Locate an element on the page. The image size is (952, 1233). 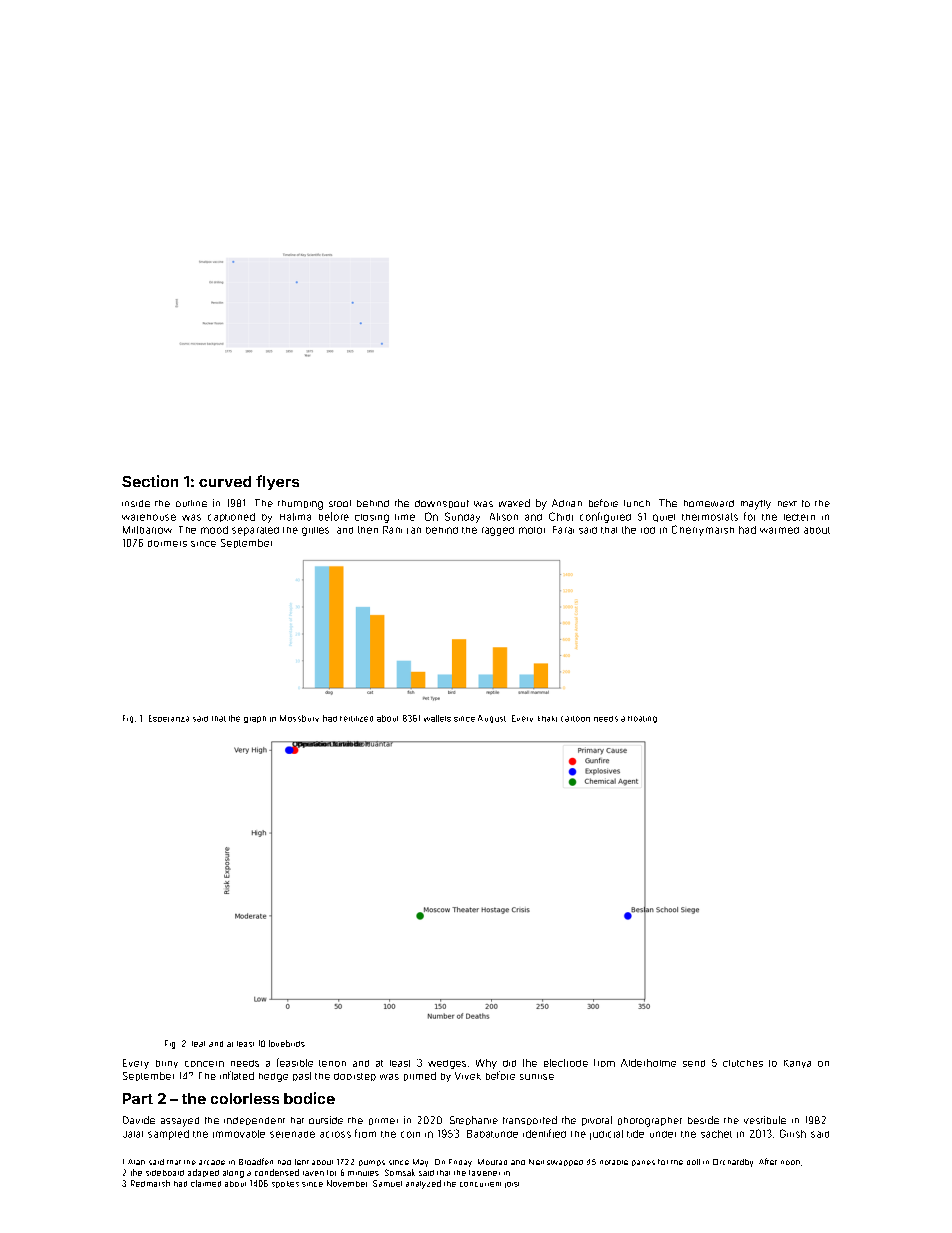
joist is located at coordinates (512, 1185).
